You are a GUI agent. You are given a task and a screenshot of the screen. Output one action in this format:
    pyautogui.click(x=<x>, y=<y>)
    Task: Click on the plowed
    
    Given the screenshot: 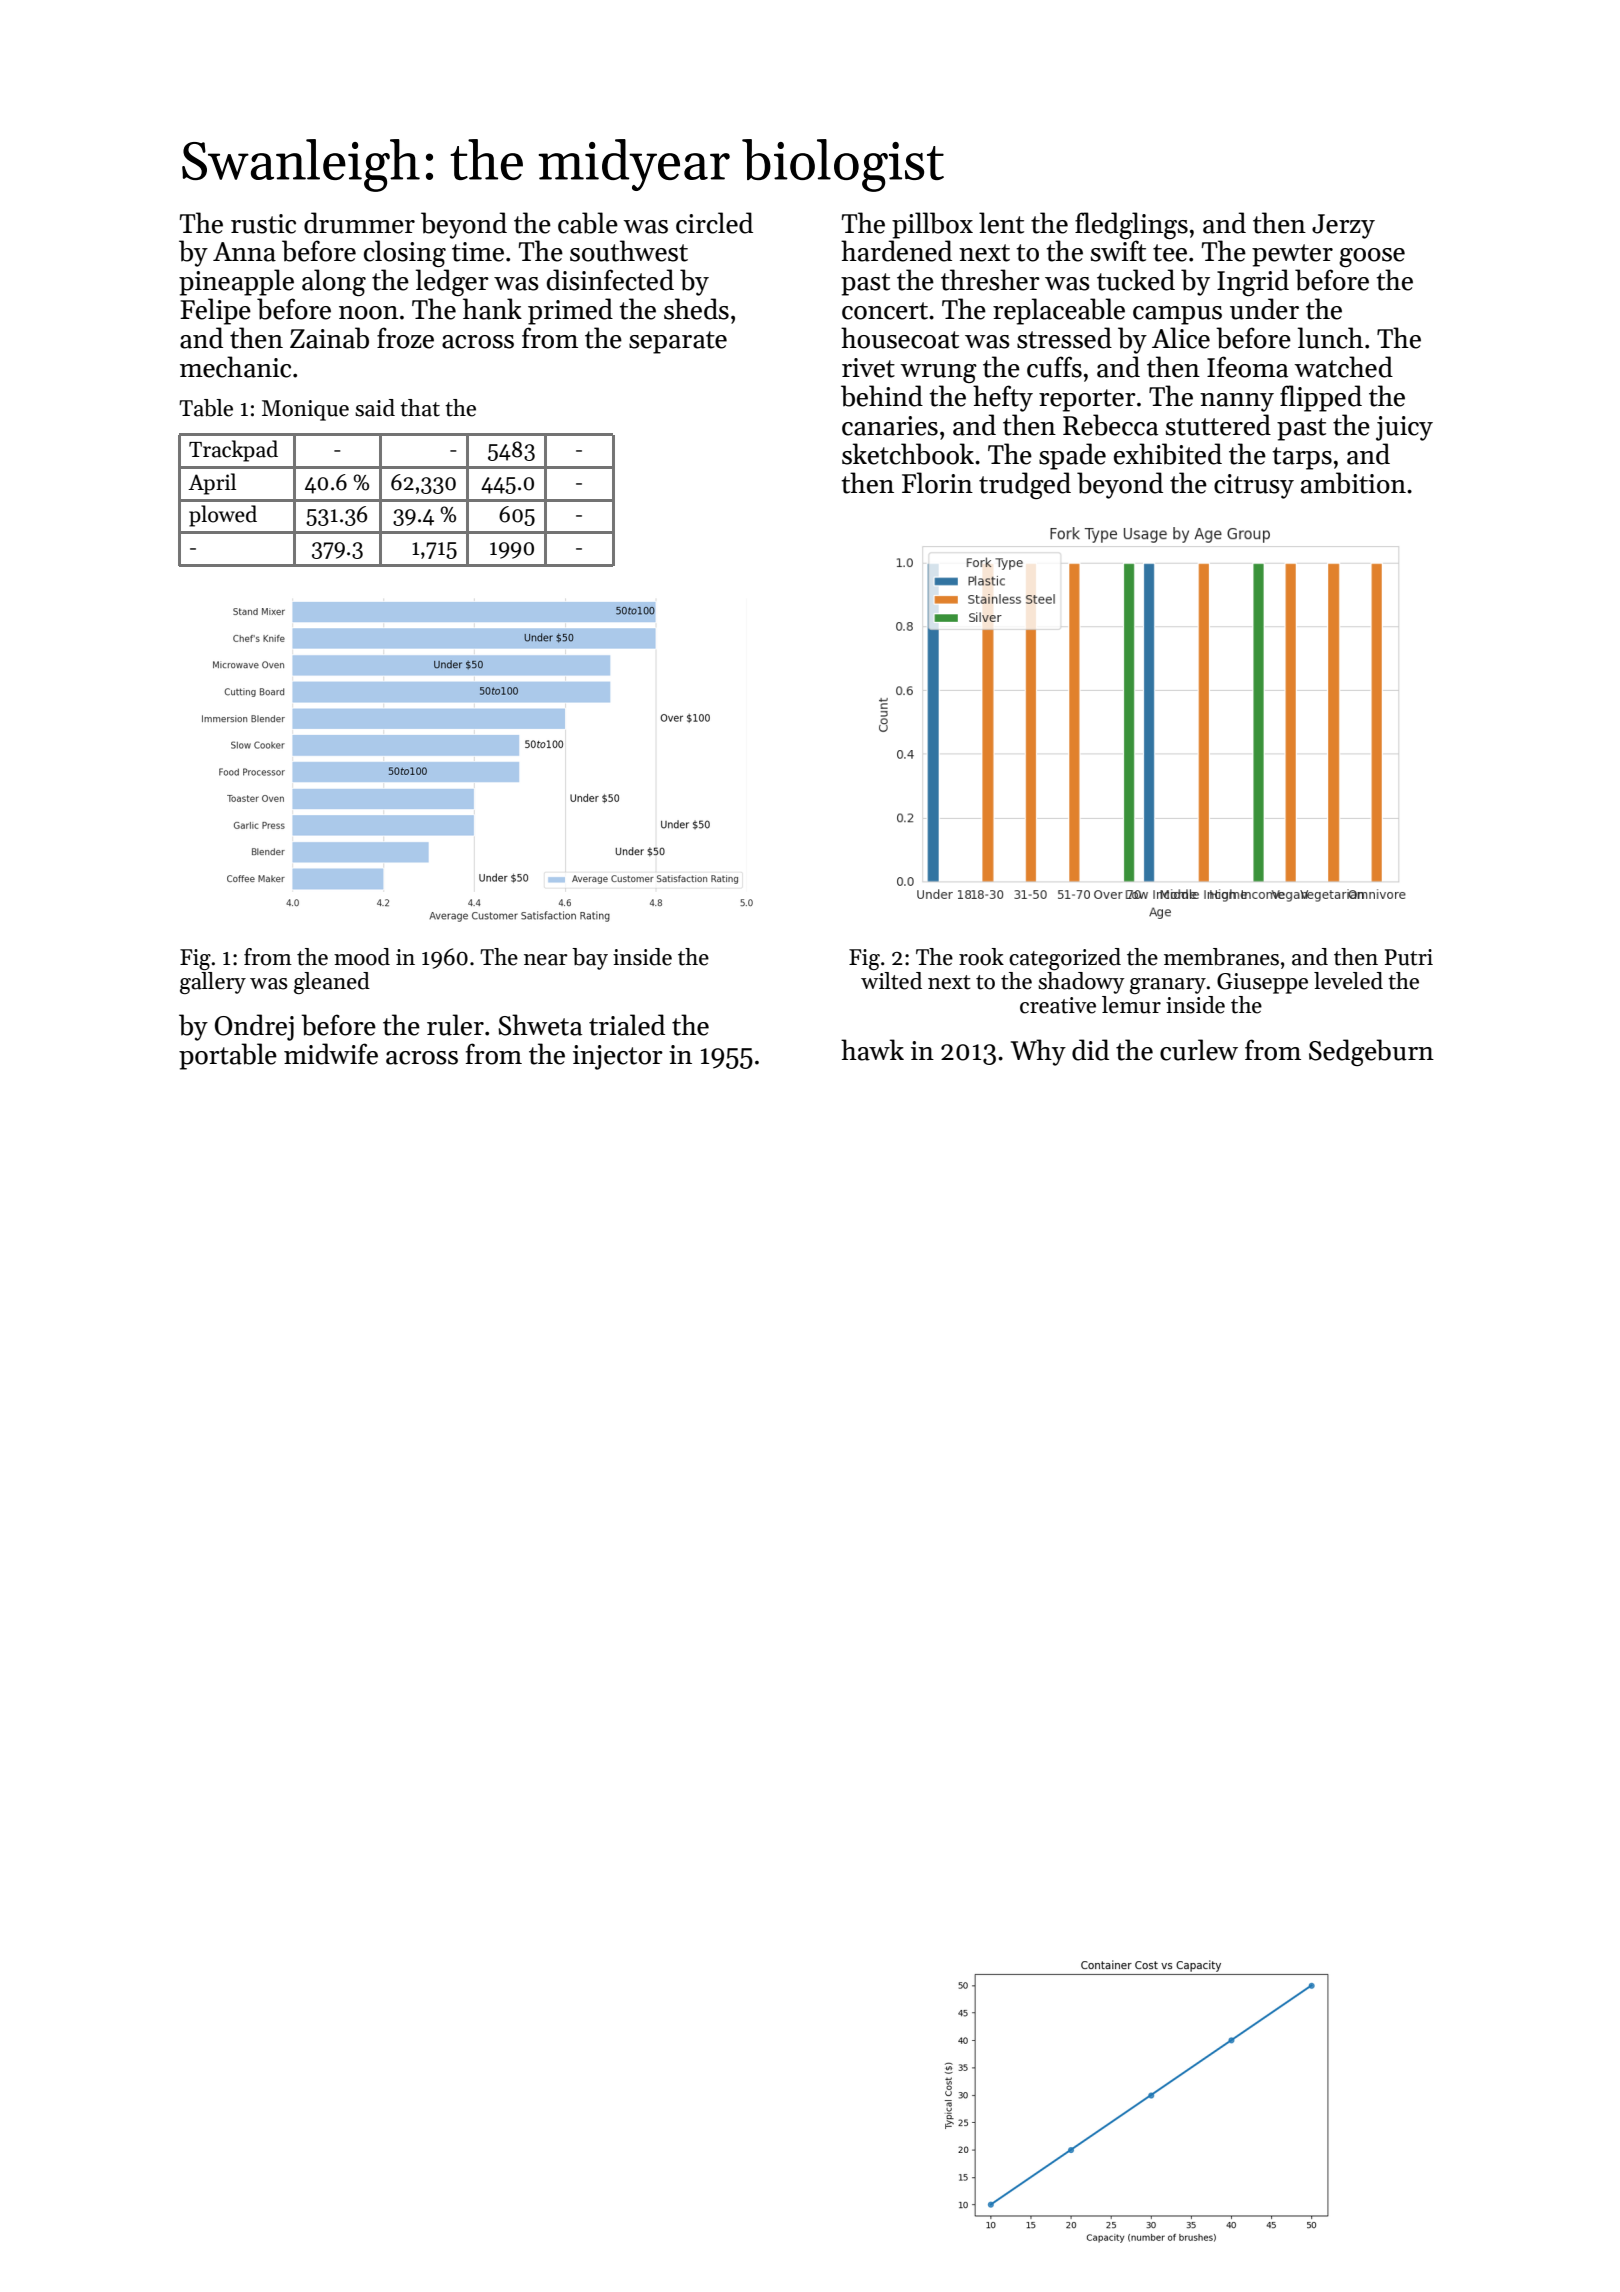 What is the action you would take?
    pyautogui.click(x=223, y=516)
